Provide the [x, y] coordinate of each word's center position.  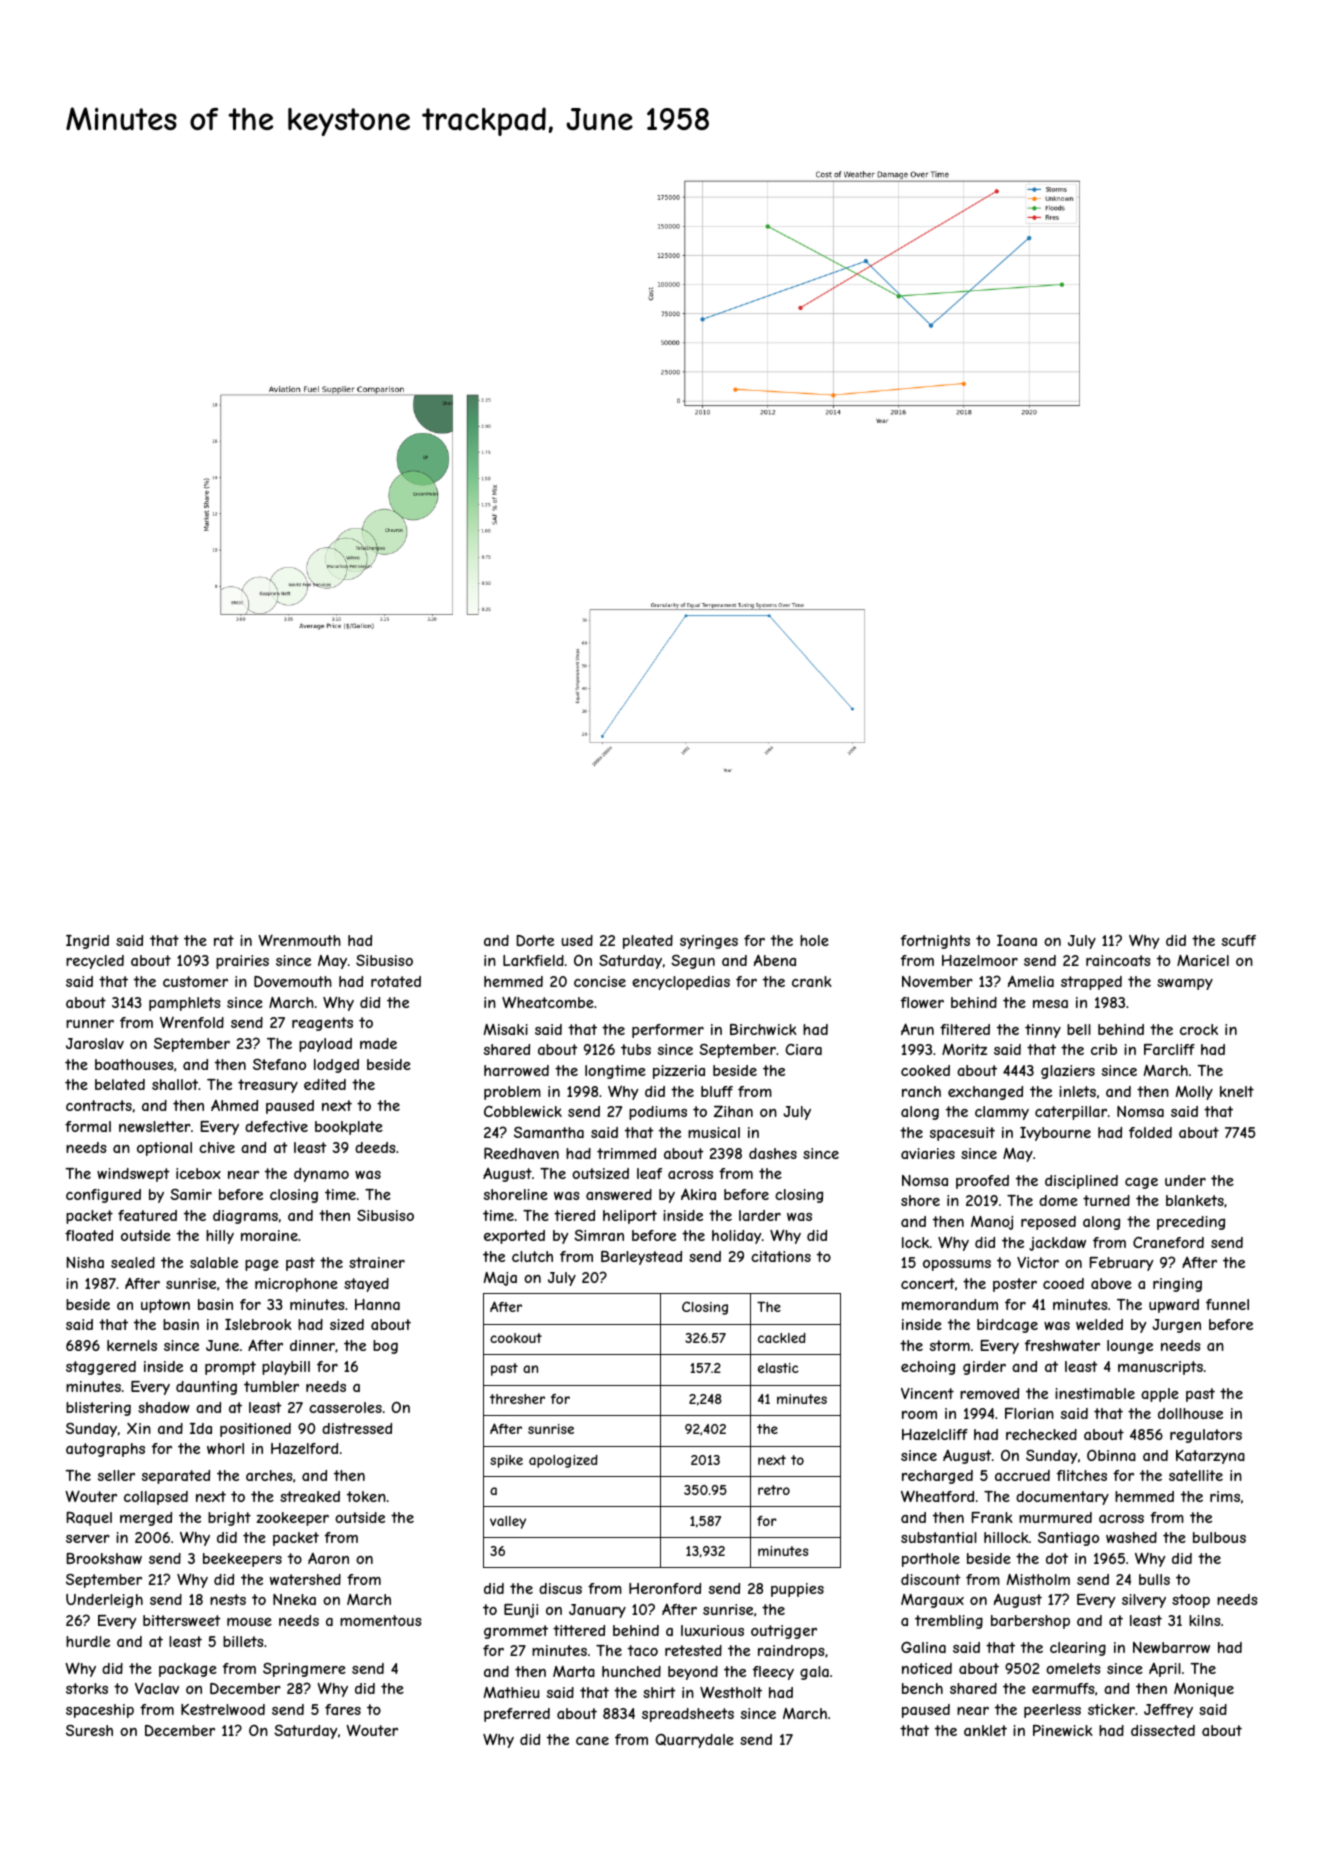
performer [668, 1031]
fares [343, 1709]
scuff [1239, 940]
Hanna [377, 1304]
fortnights [935, 942]
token [366, 1496]
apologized [563, 1461]
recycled [95, 962]
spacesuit [962, 1134]
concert [928, 1283]
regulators [1206, 1436]
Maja [500, 1279]
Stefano [279, 1064]
